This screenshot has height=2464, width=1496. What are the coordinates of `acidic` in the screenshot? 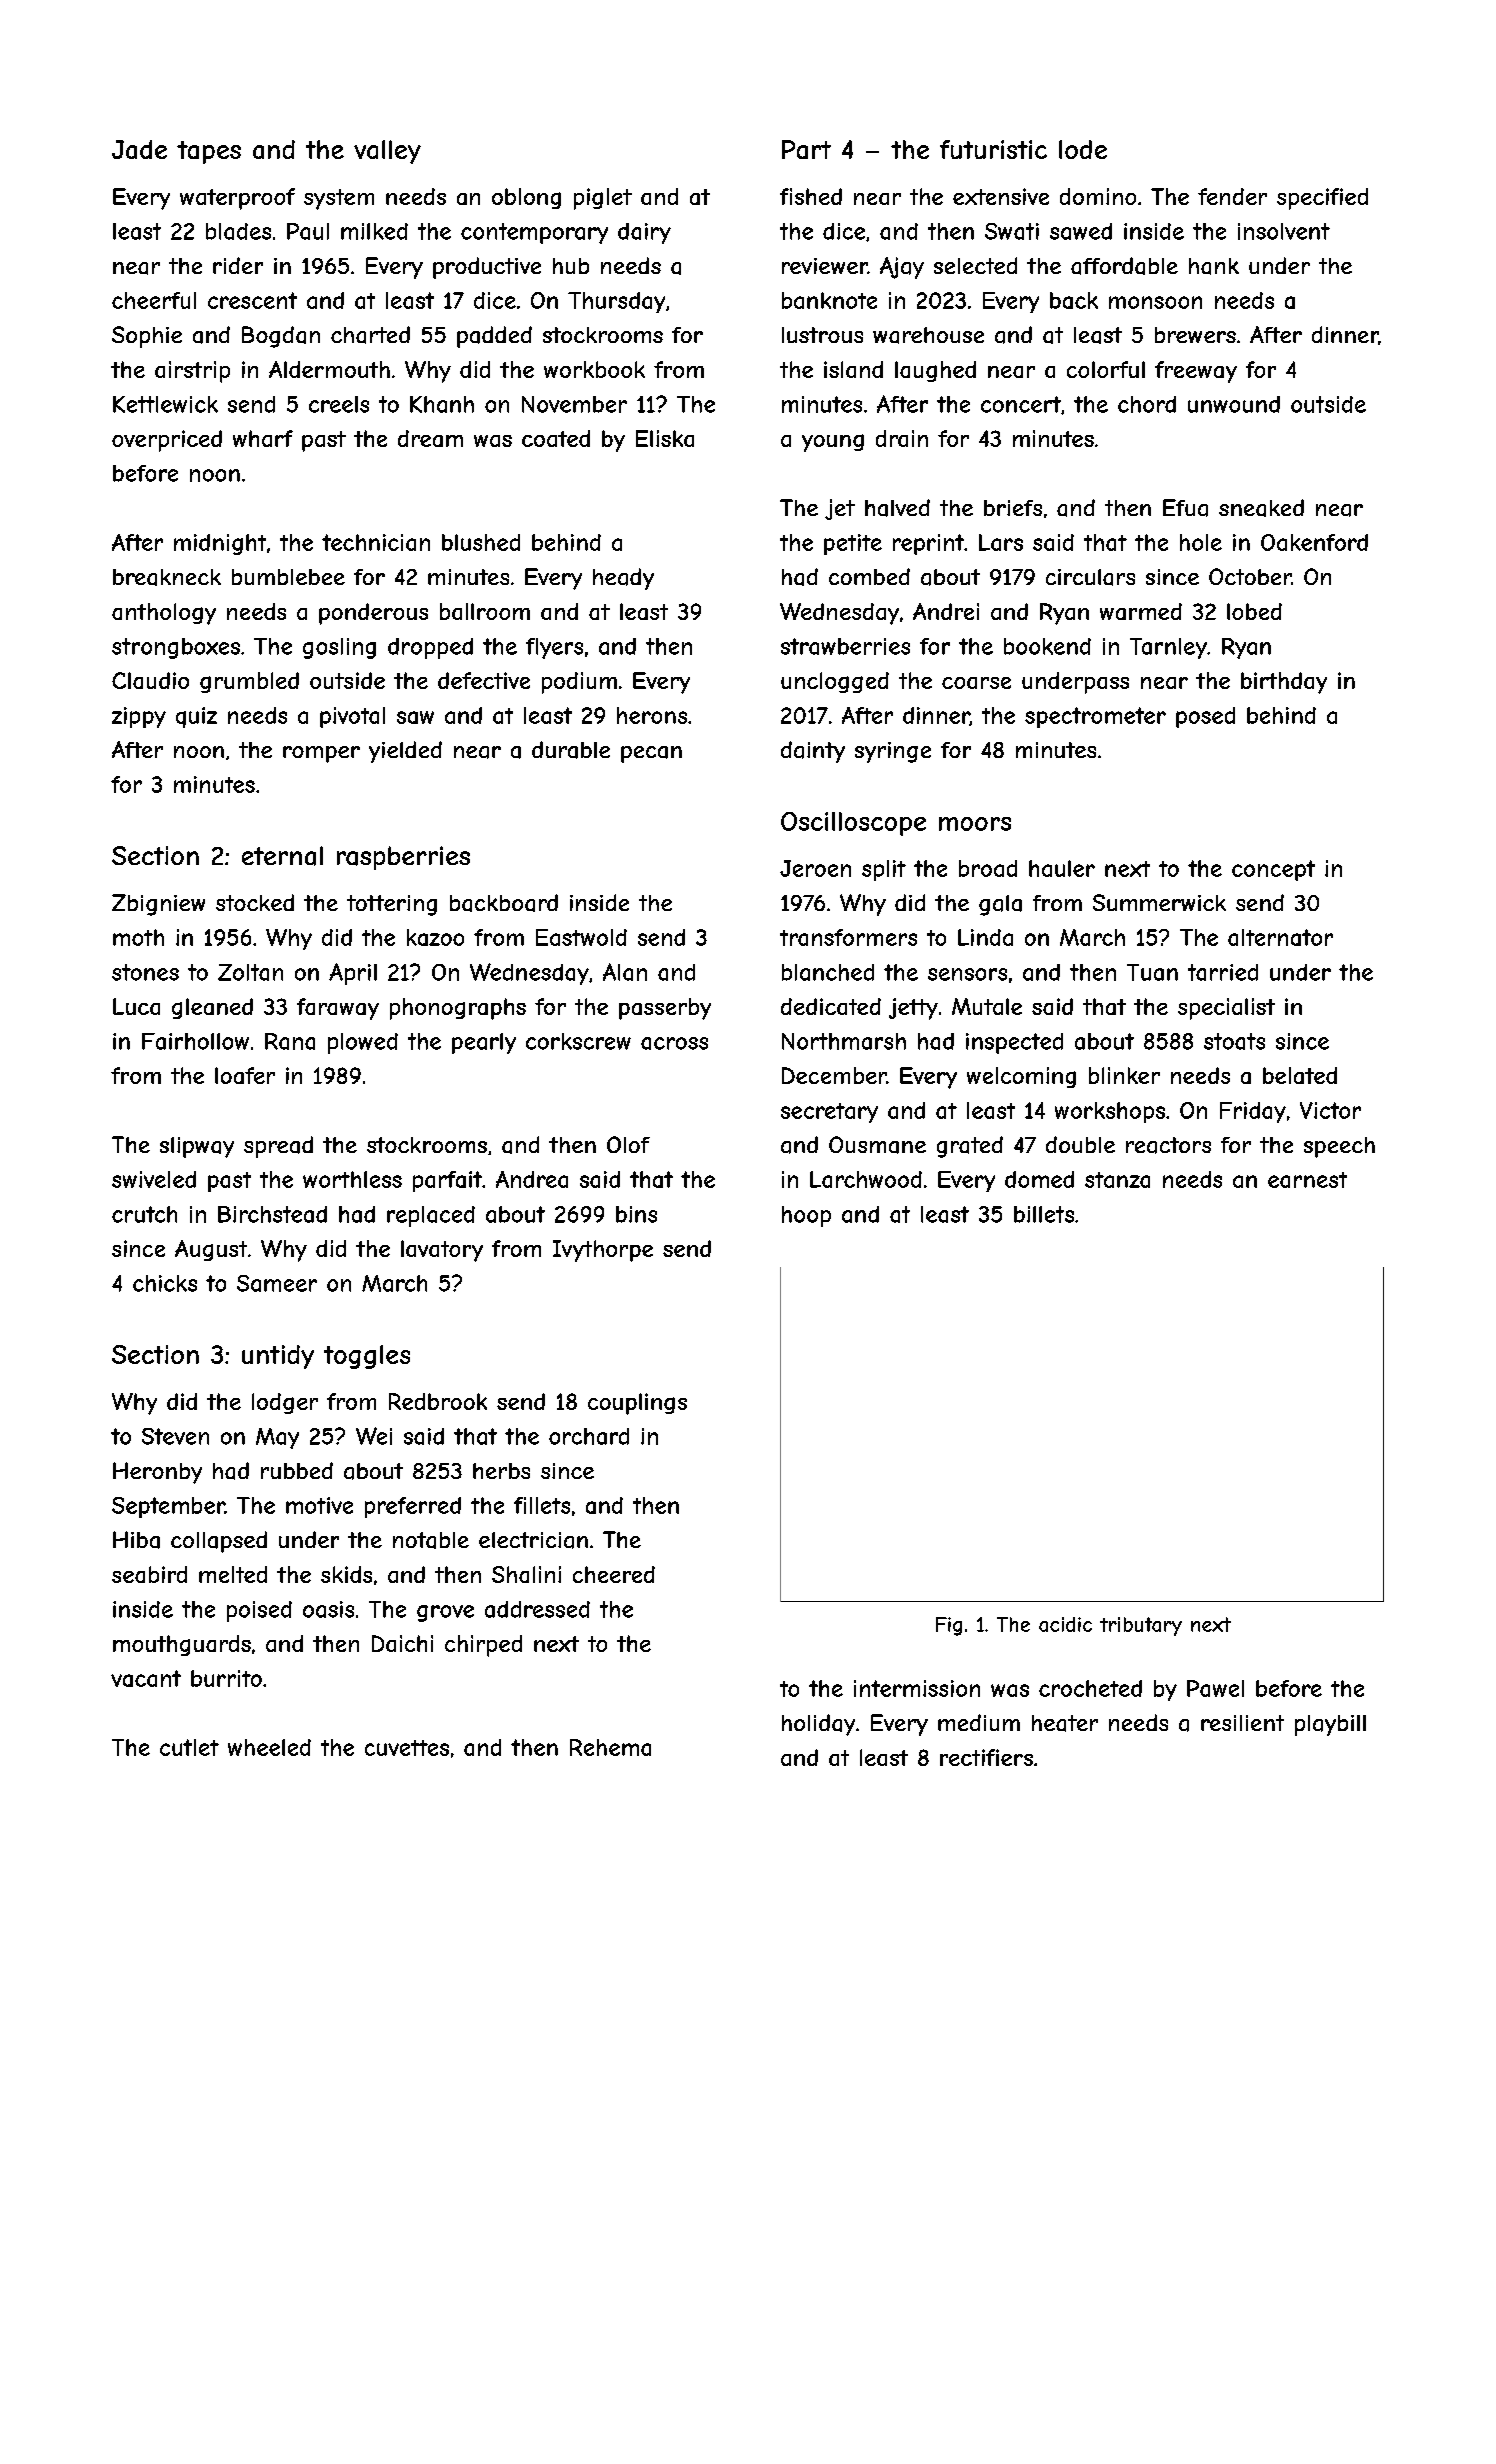 It's located at (1065, 1624).
